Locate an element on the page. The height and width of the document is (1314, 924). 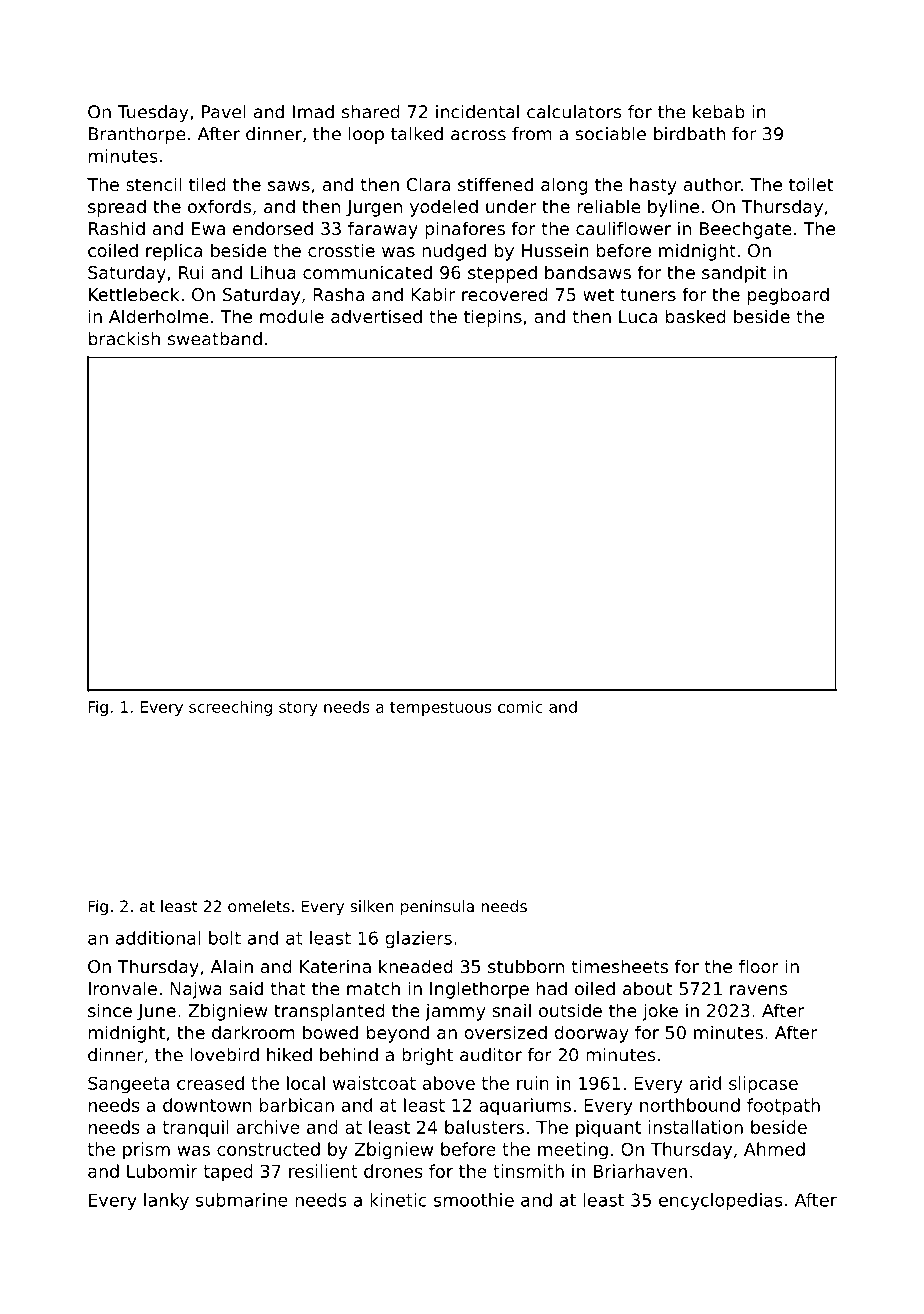
Jurgen is located at coordinates (374, 208).
